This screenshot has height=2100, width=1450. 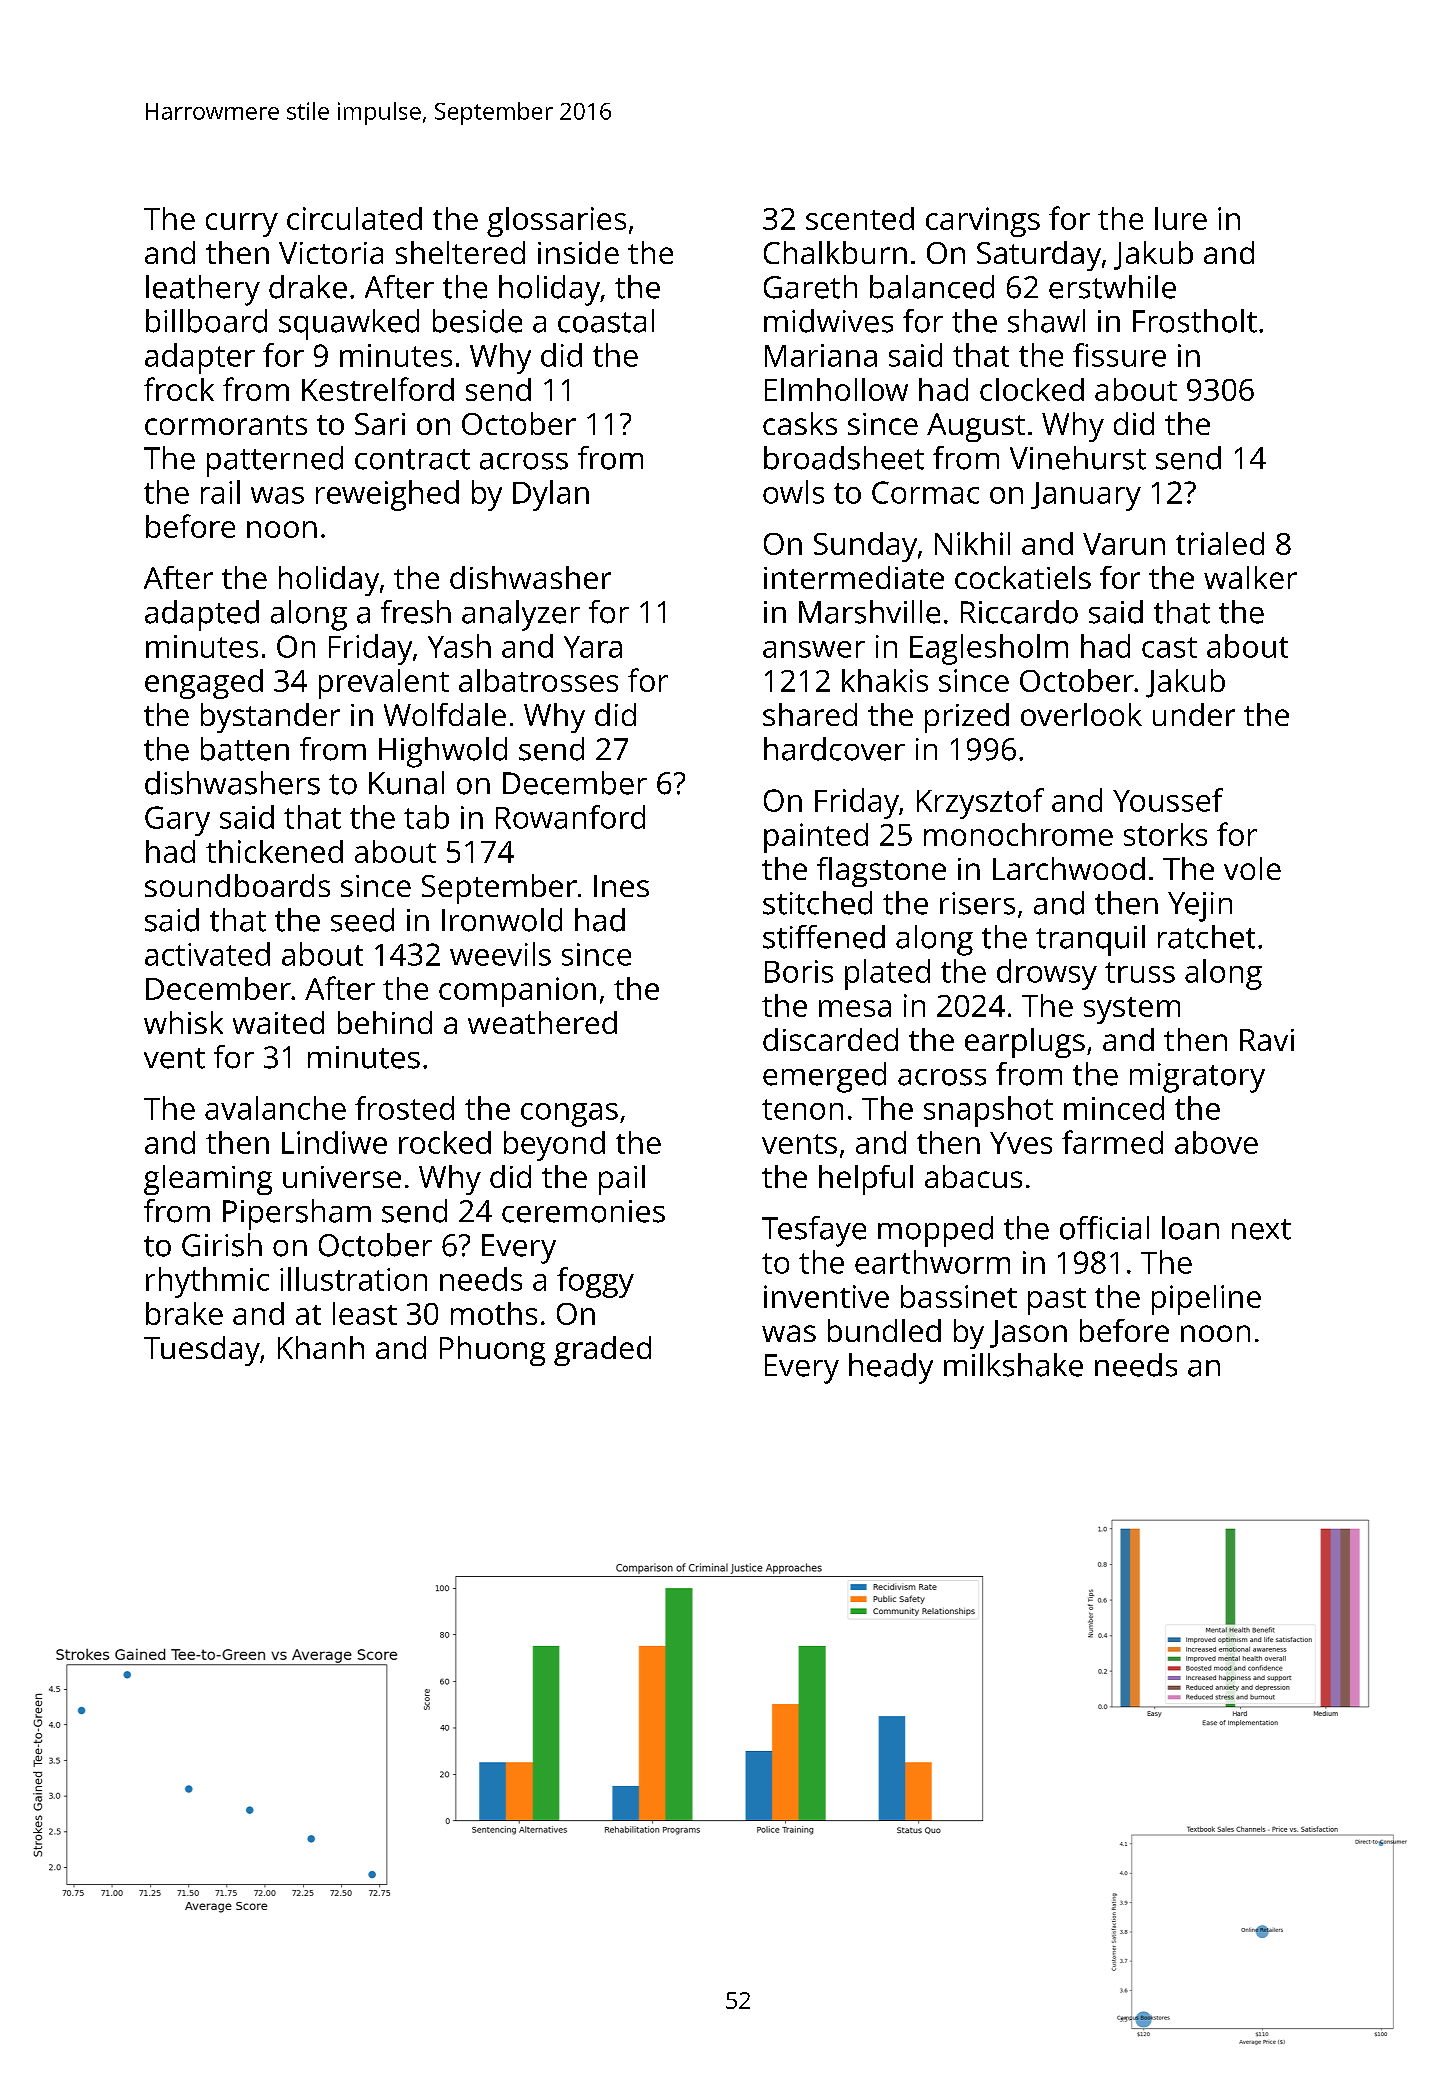 I want to click on lure, so click(x=1181, y=218).
